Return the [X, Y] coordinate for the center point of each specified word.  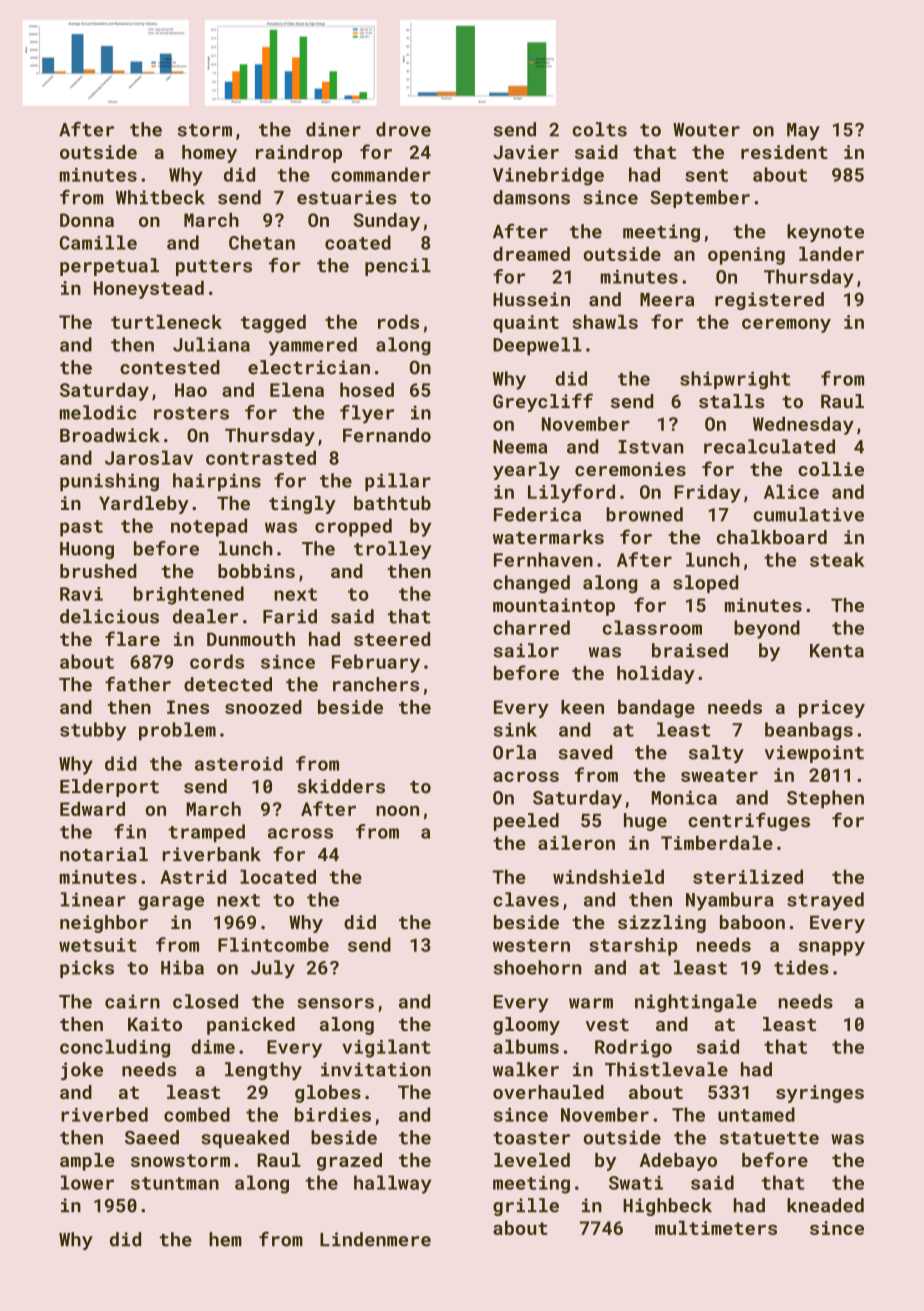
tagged [273, 324]
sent [706, 175]
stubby [93, 731]
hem [225, 1239]
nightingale [696, 1003]
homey [209, 154]
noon [397, 811]
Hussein [531, 299]
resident [784, 152]
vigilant [386, 1048]
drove [403, 129]
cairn [132, 1001]
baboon [752, 922]
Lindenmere [375, 1239]
